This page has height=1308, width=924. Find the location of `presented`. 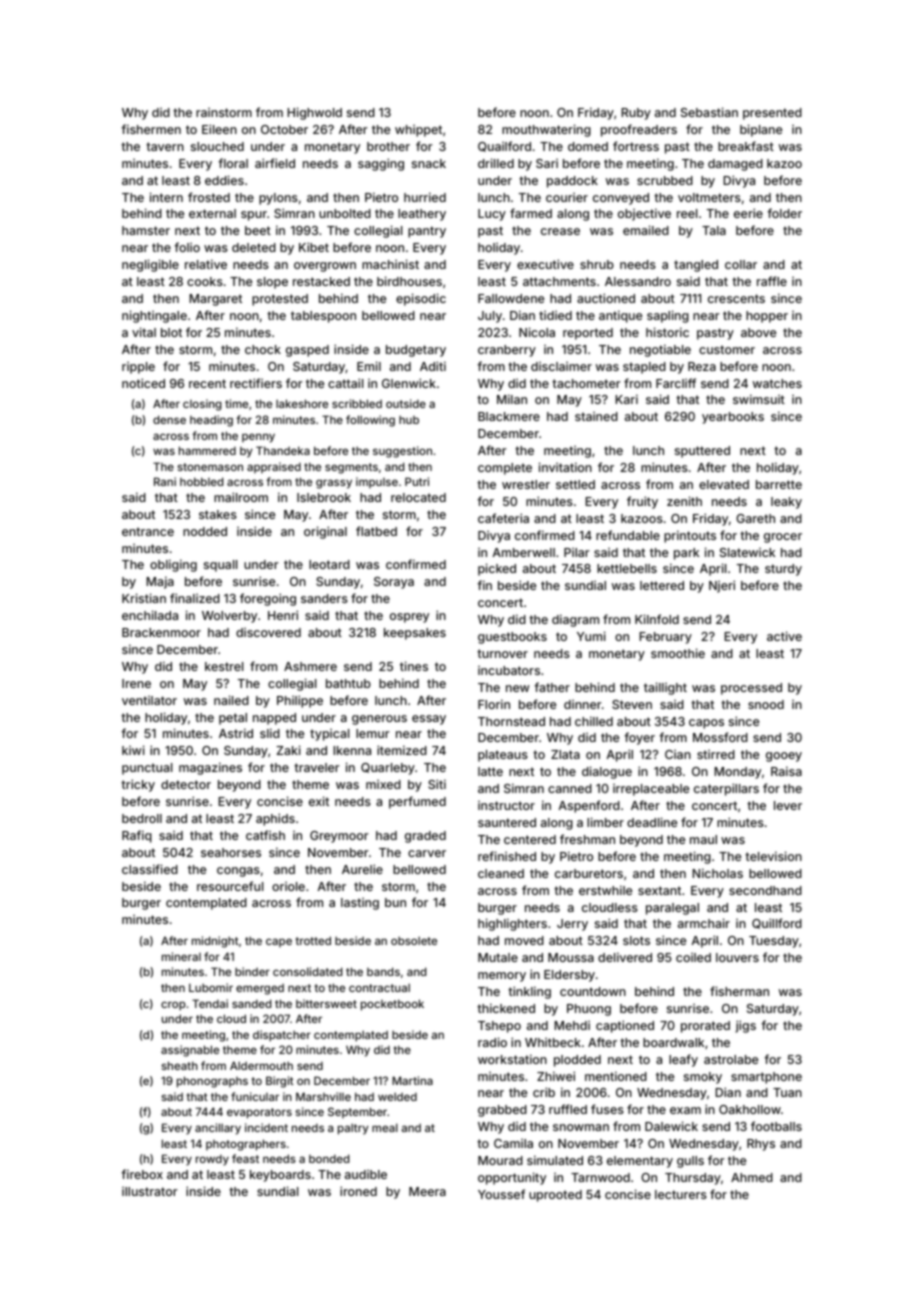

presented is located at coordinates (772, 114).
